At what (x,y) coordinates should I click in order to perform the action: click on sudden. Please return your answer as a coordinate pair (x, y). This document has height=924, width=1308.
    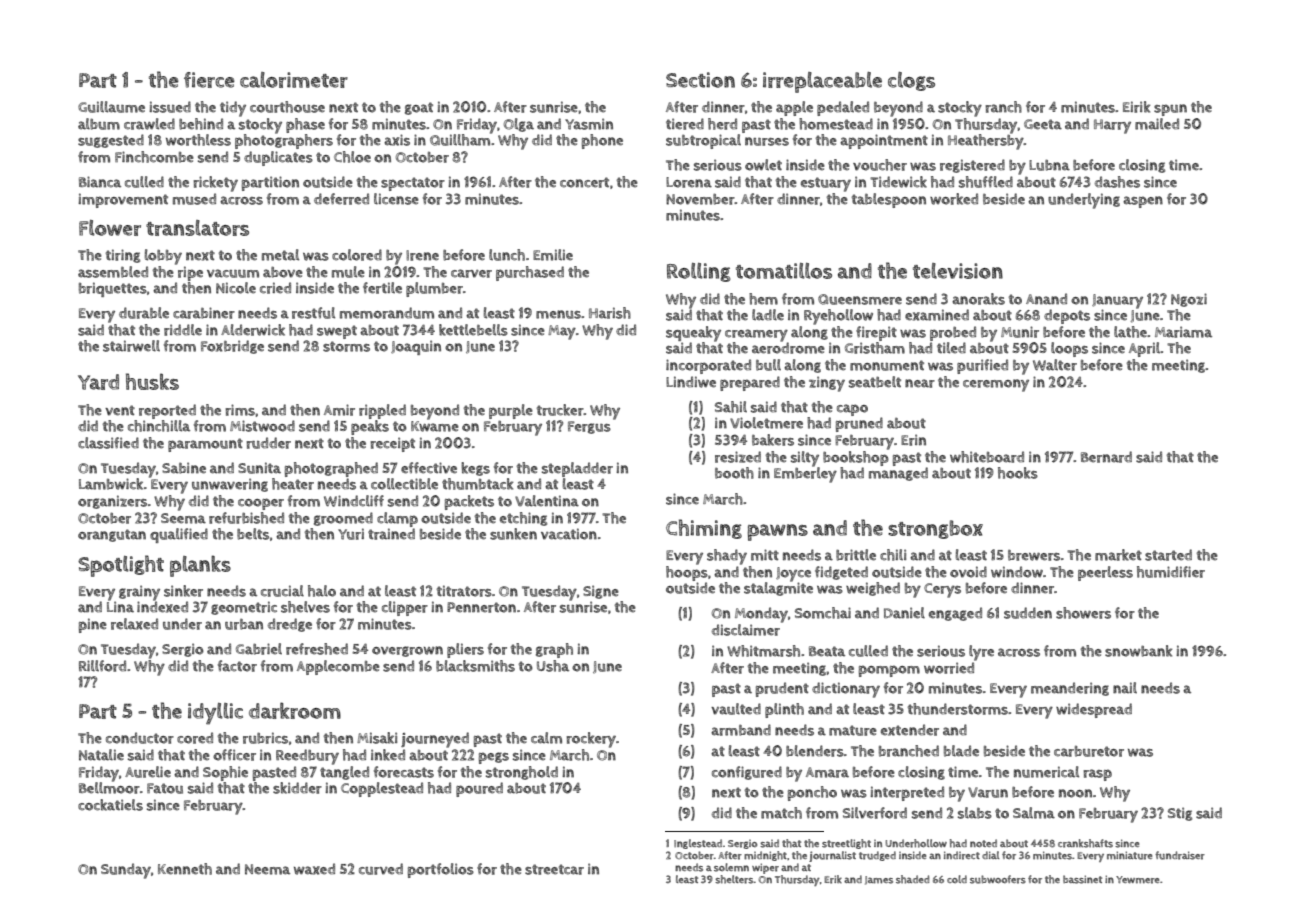
    Looking at the image, I should click on (1028, 613).
